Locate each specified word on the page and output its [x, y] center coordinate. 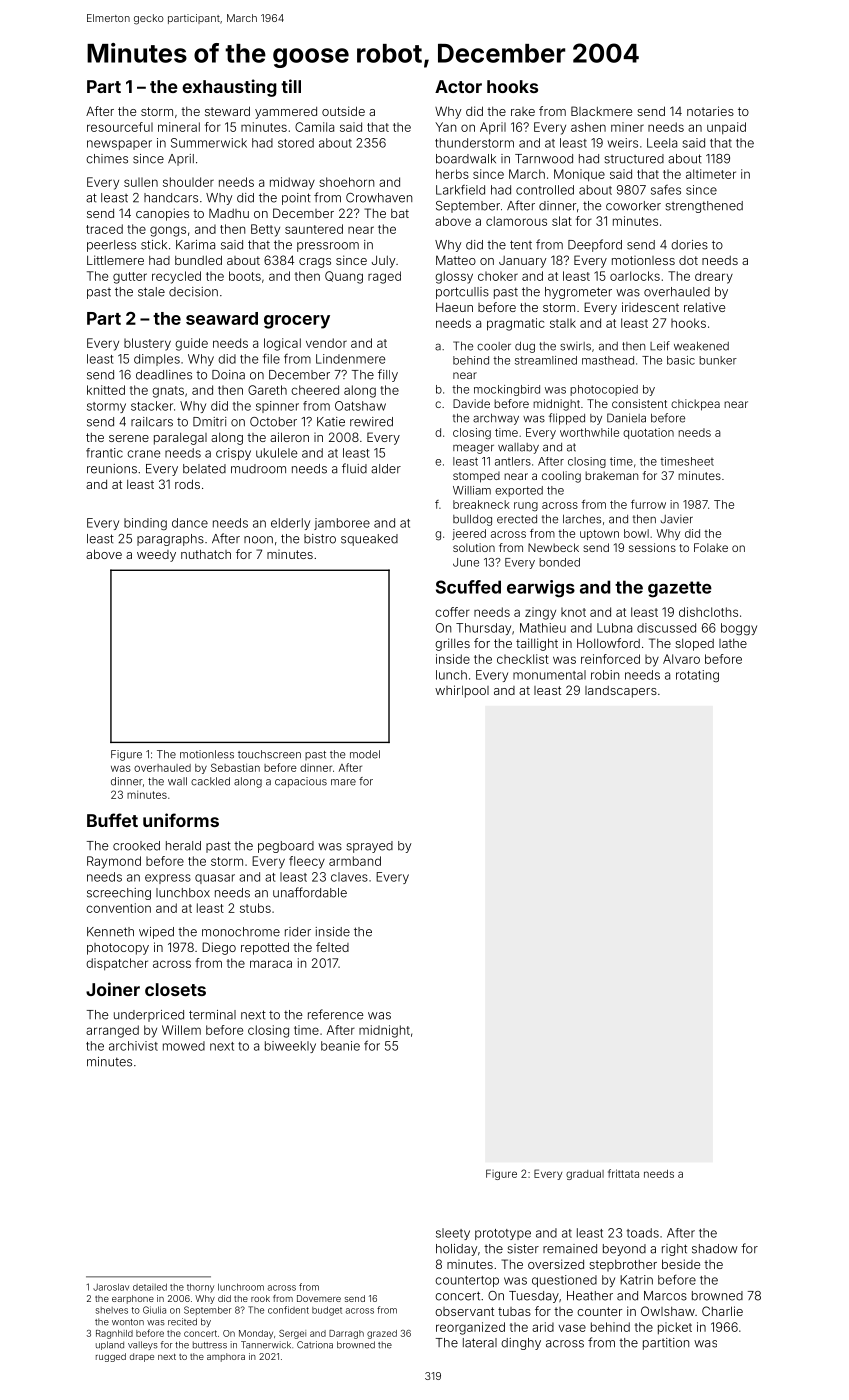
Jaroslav [111, 1287]
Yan [445, 127]
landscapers [621, 692]
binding [145, 524]
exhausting [229, 88]
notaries [710, 111]
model [365, 754]
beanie [340, 1046]
